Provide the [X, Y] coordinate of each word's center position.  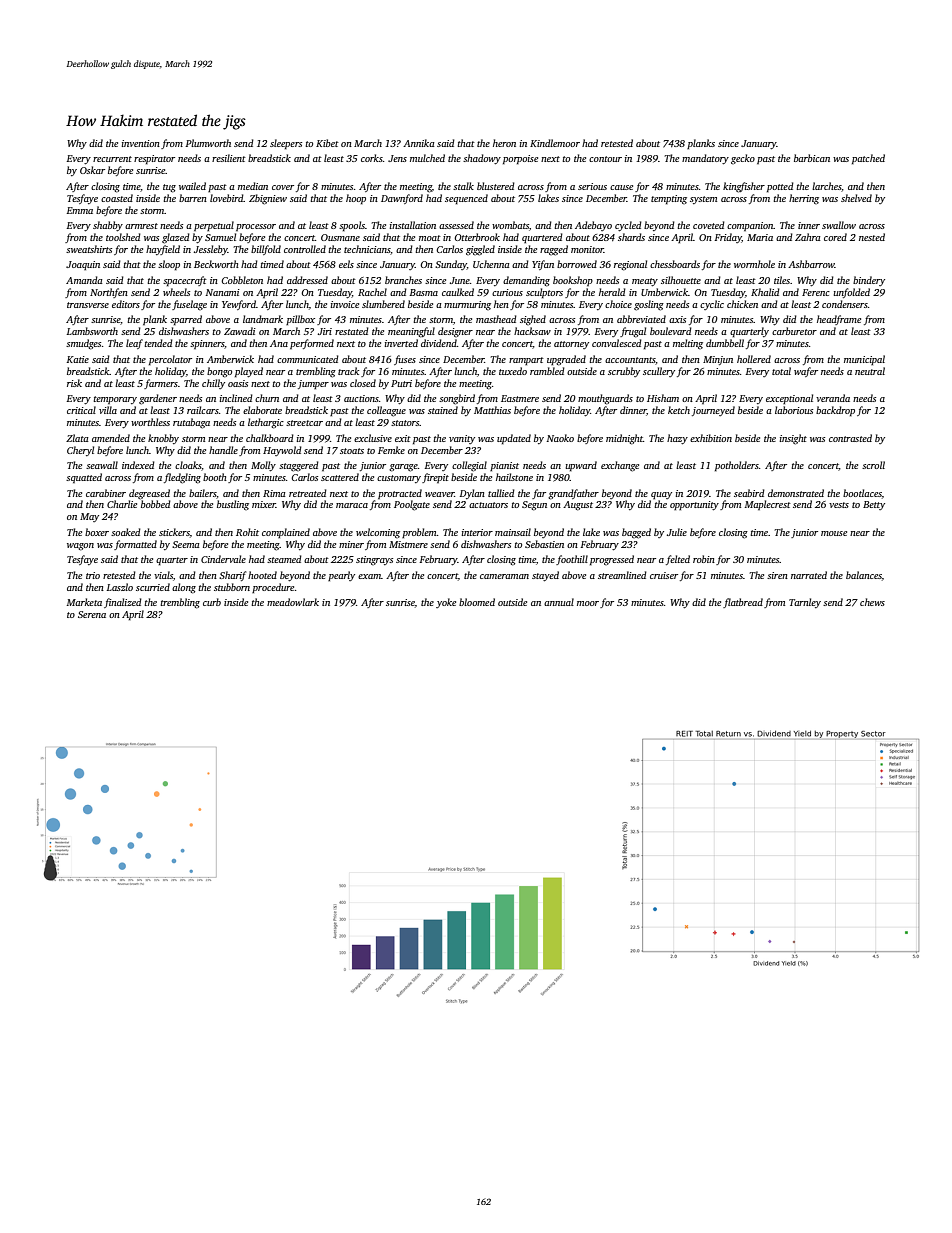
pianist [504, 466]
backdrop [835, 411]
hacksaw [532, 331]
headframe [839, 320]
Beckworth [216, 264]
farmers [161, 384]
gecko [743, 159]
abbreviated [641, 319]
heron [504, 143]
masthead [496, 319]
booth [215, 477]
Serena [92, 614]
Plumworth [208, 143]
